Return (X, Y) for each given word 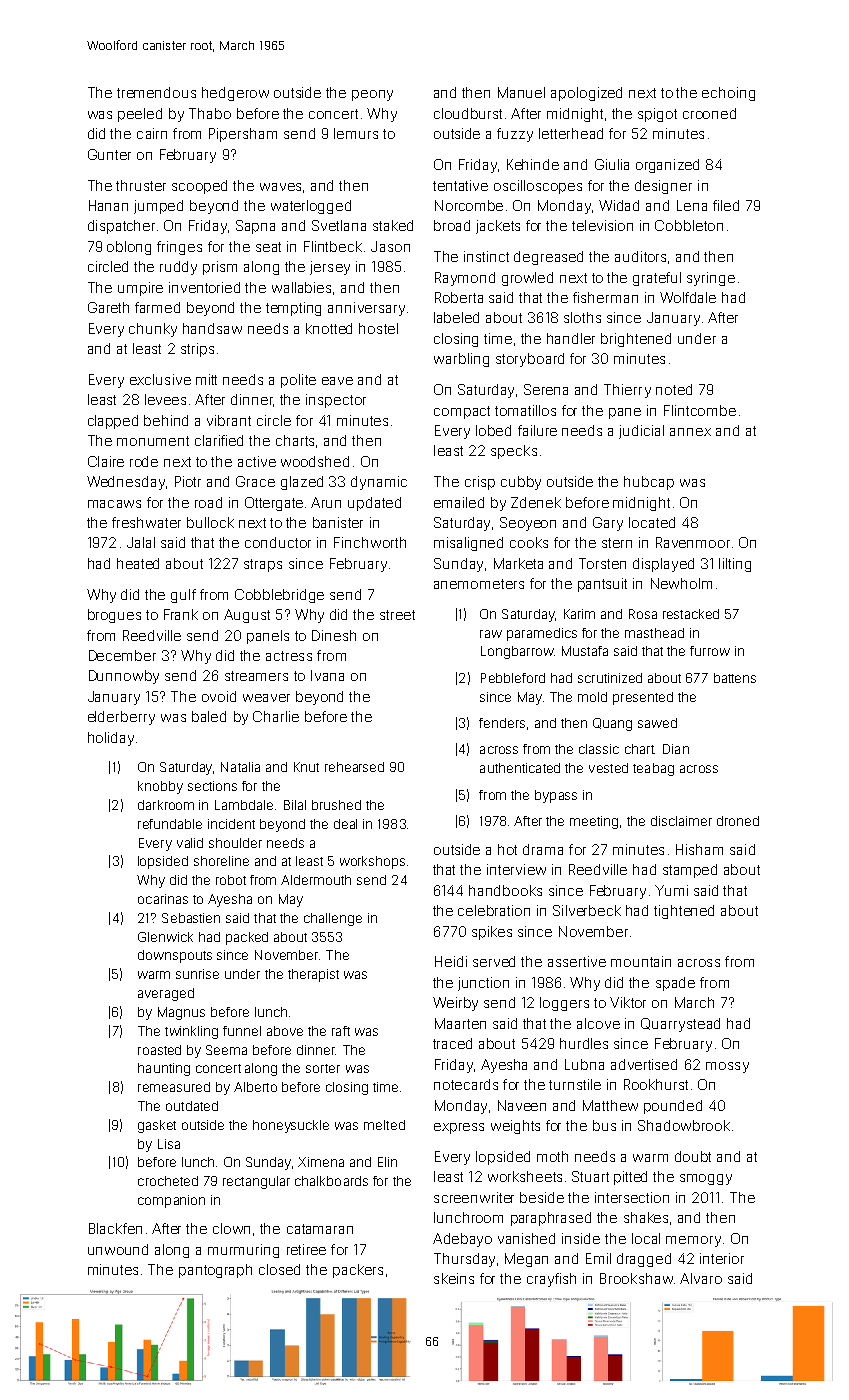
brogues (114, 616)
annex (690, 432)
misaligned (468, 544)
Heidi (451, 961)
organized (667, 166)
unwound (118, 1249)
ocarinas (163, 899)
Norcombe (469, 205)
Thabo (210, 113)
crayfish (551, 1280)
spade (675, 984)
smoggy (706, 1179)
